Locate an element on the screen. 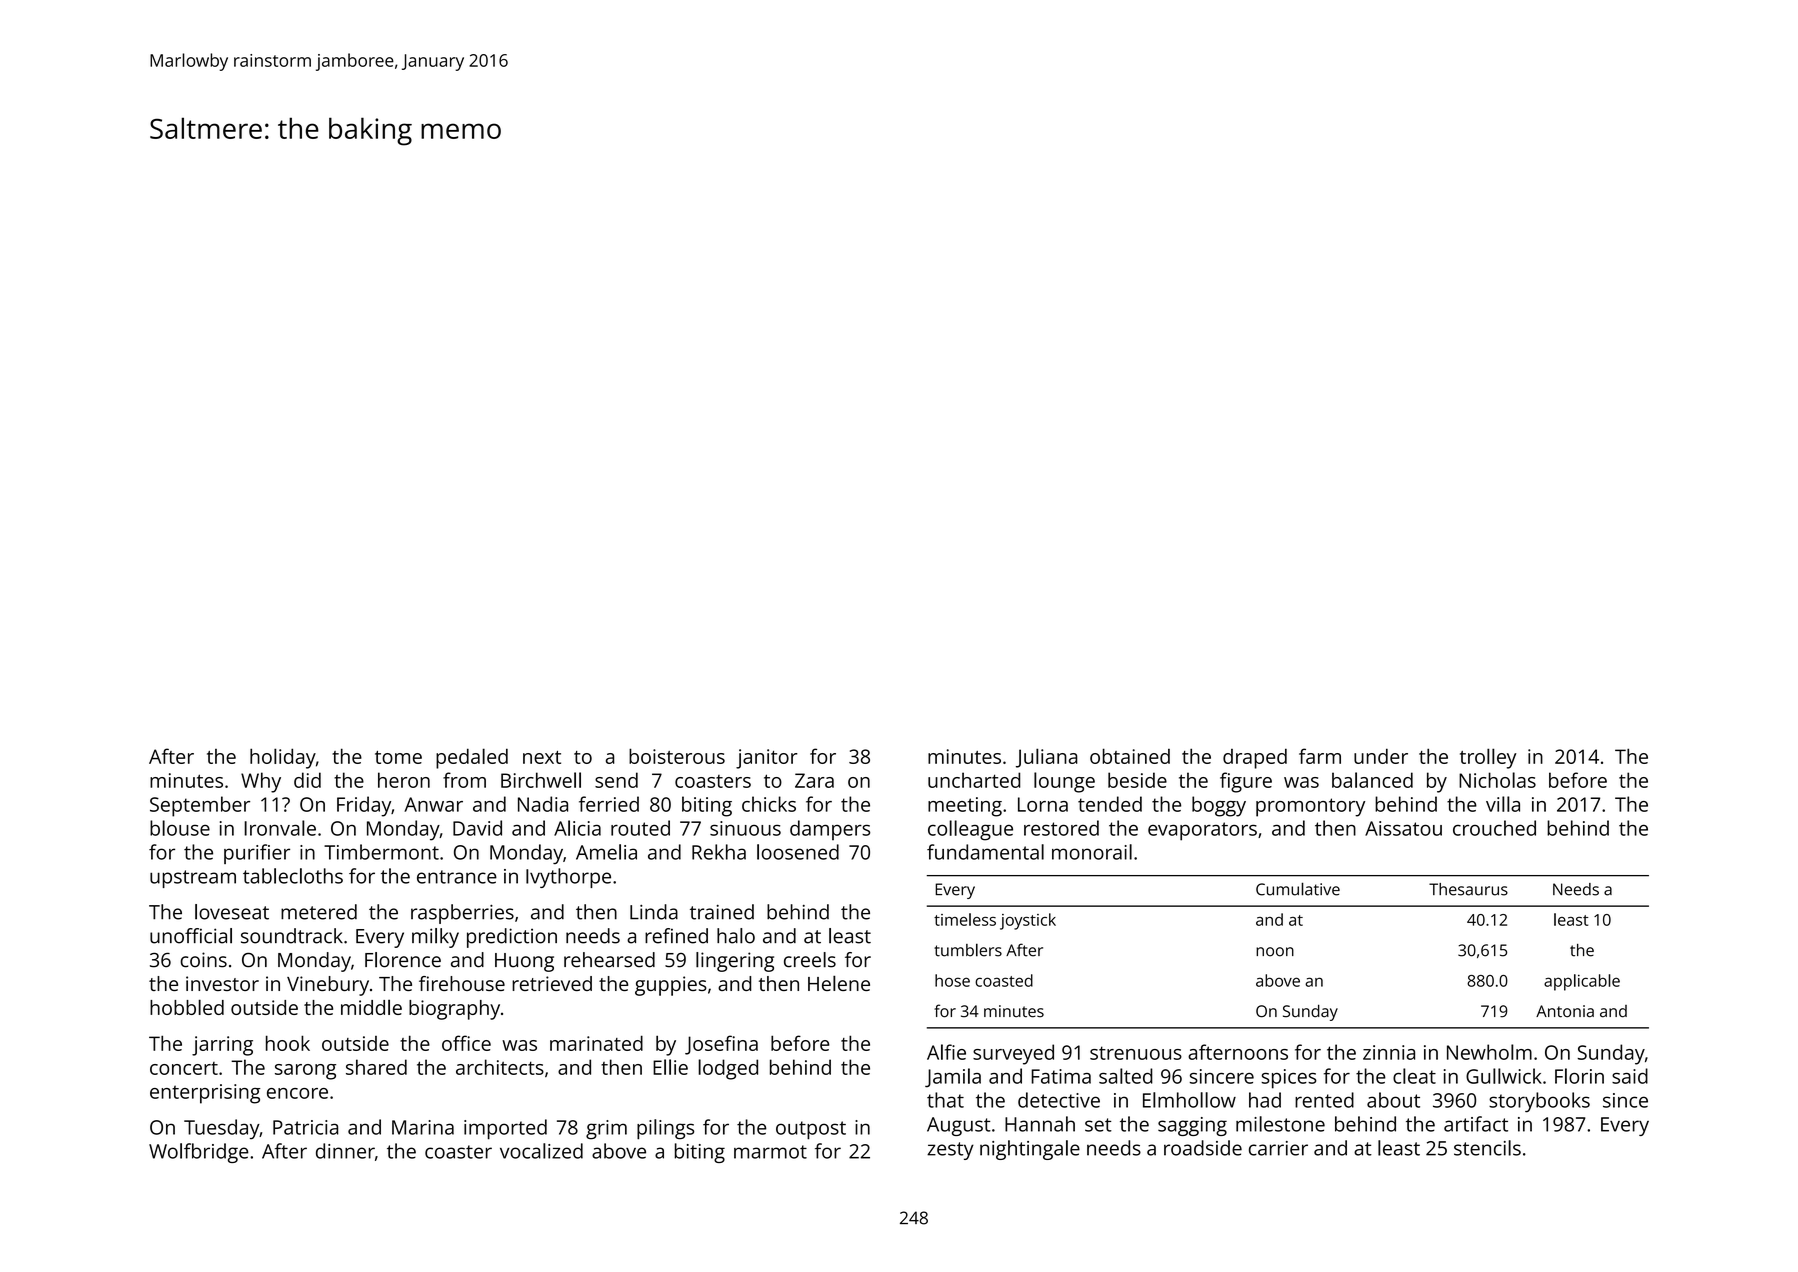 Image resolution: width=1798 pixels, height=1272 pixels. purifier is located at coordinates (257, 854).
